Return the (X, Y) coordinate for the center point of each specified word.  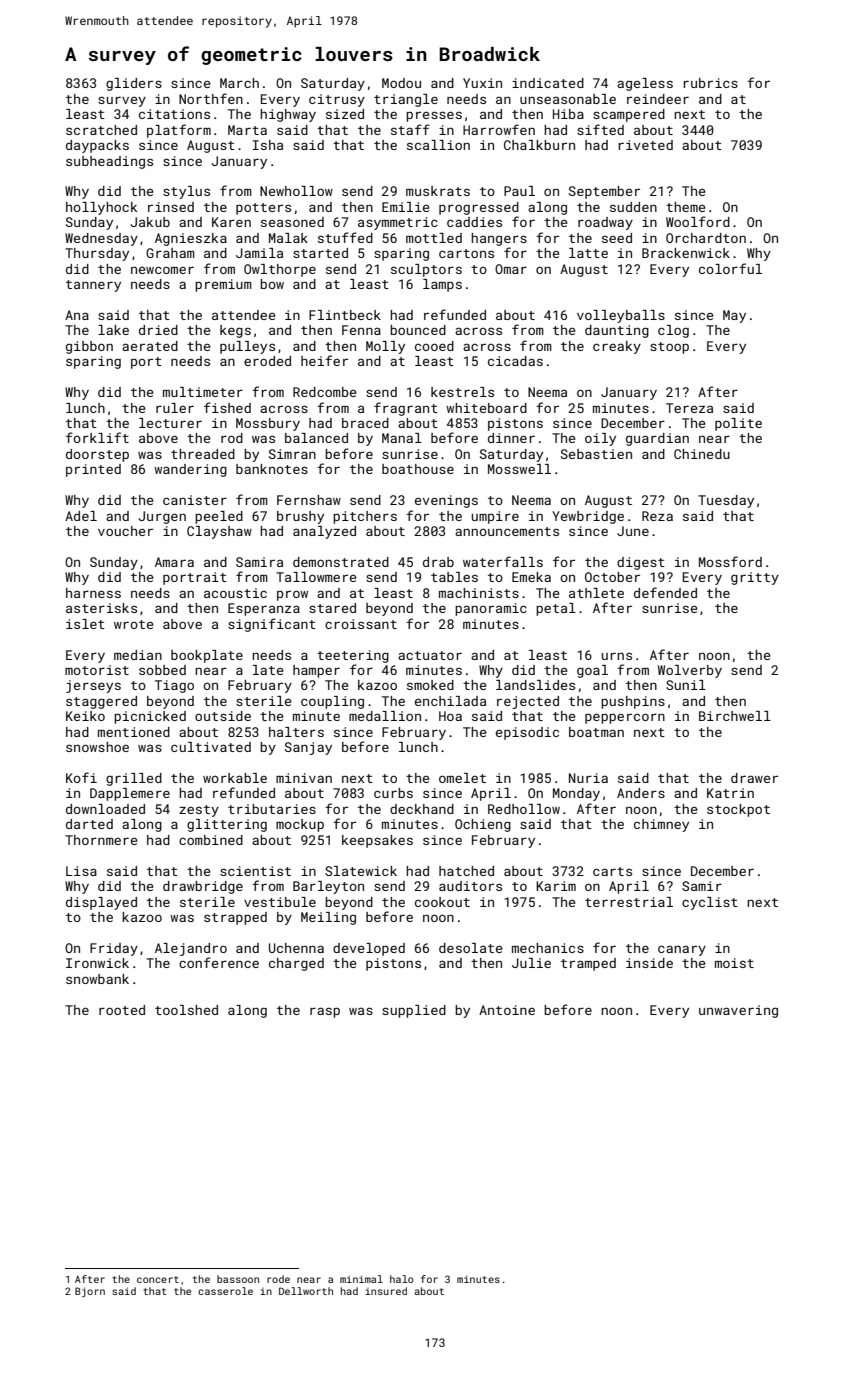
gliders (134, 84)
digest (641, 563)
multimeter (203, 392)
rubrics (710, 83)
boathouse (418, 469)
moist (734, 963)
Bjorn (90, 1292)
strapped (235, 918)
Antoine (507, 1010)
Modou (401, 83)
